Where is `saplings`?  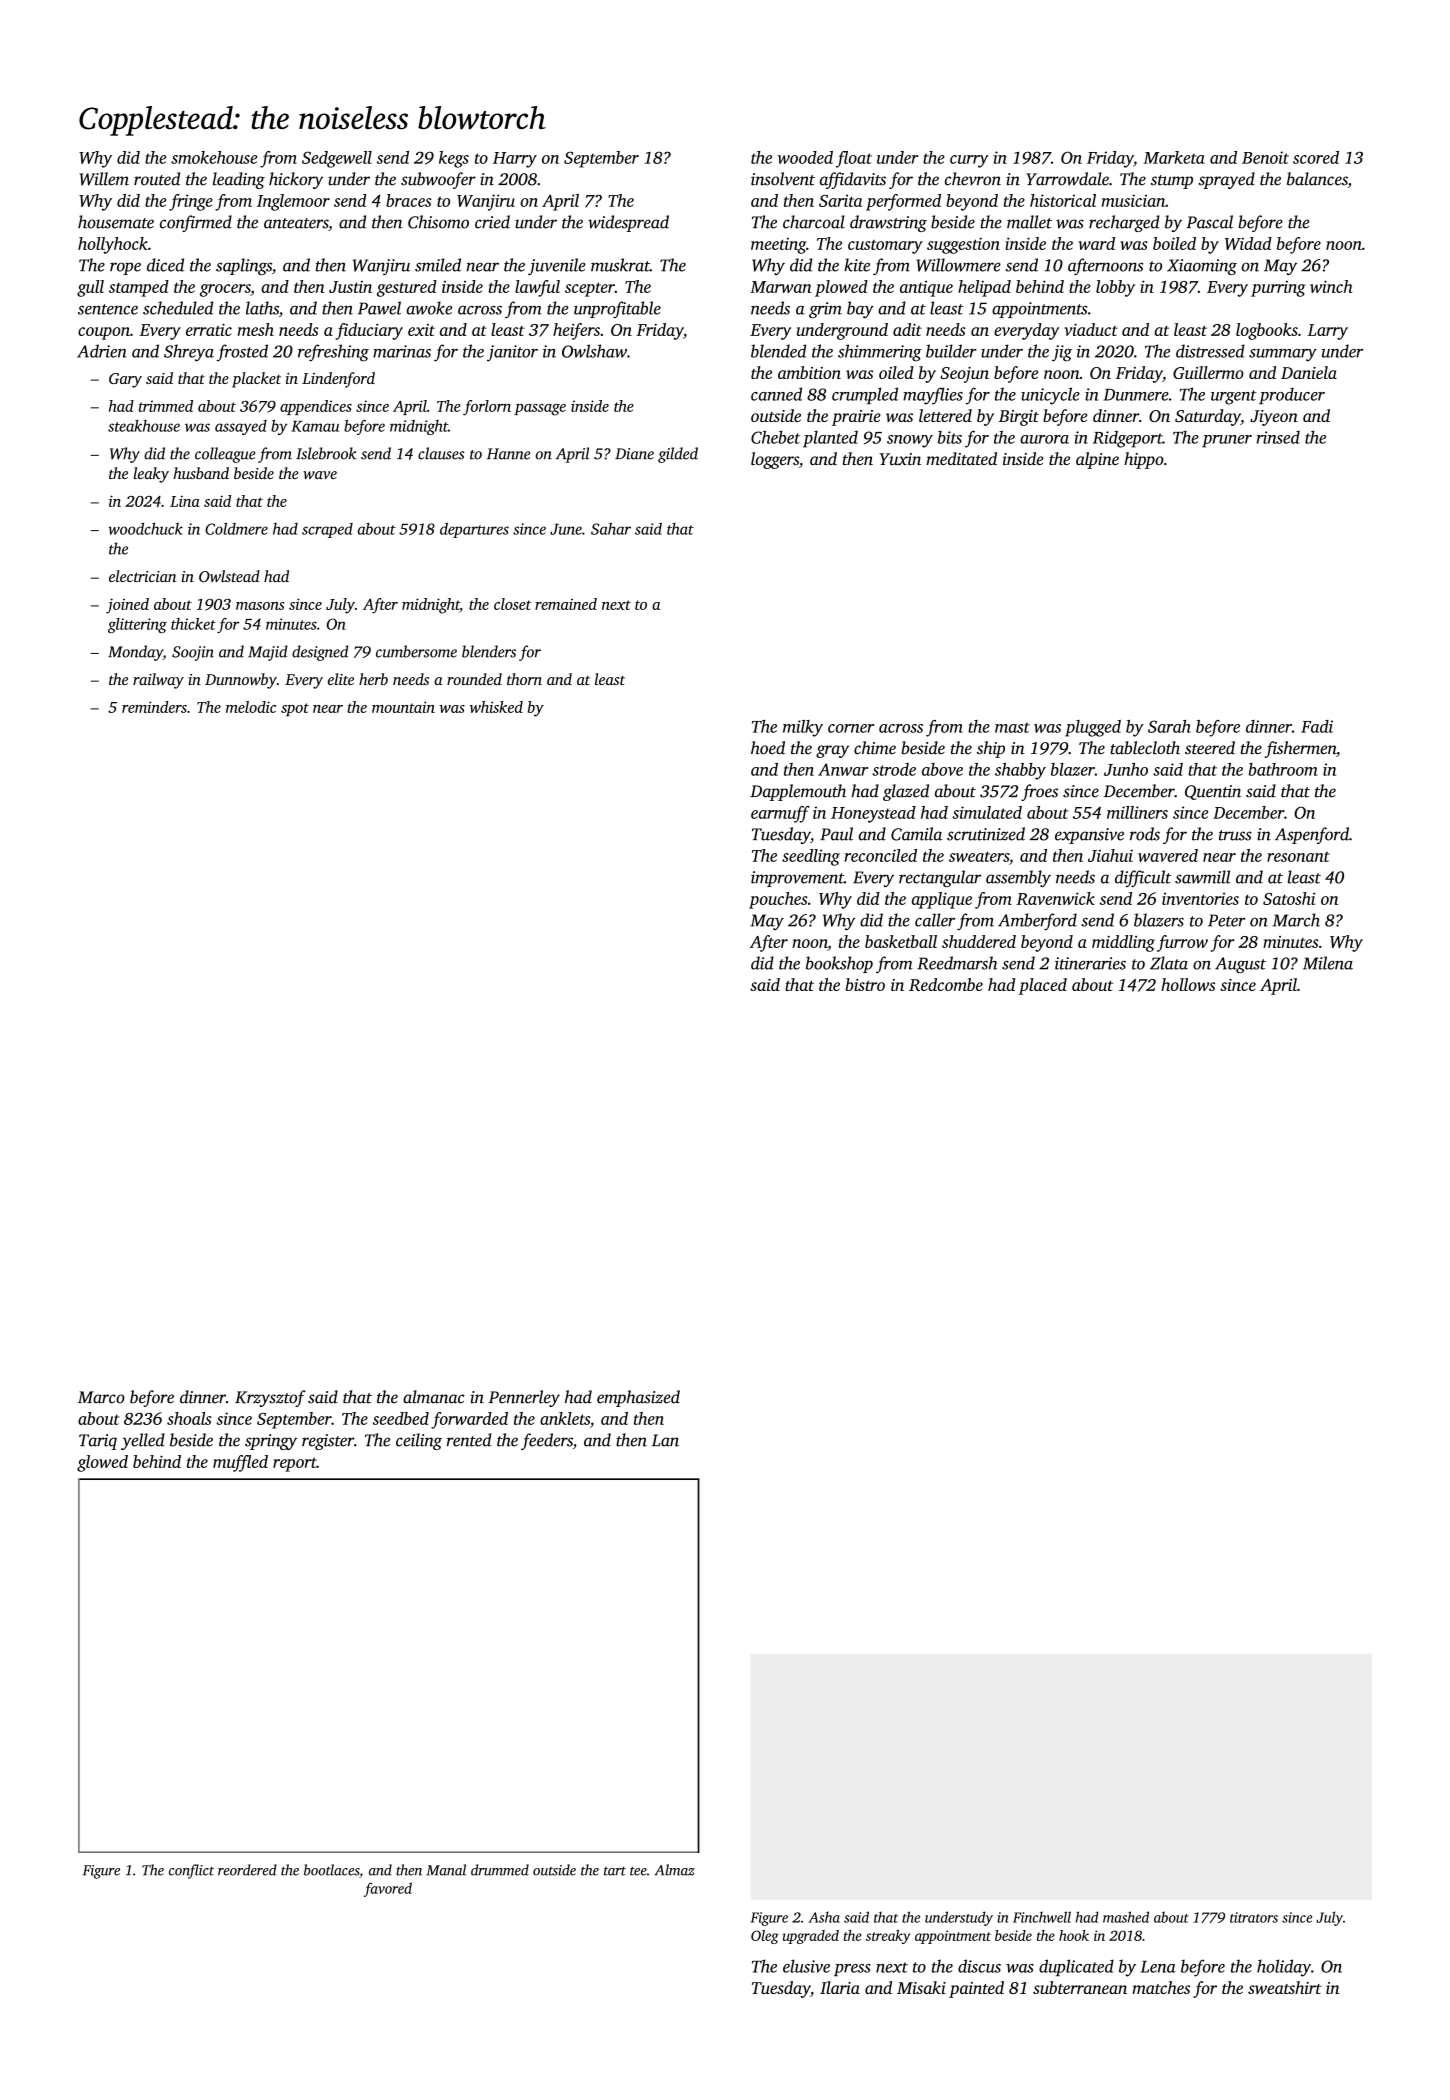 saplings is located at coordinates (244, 266).
